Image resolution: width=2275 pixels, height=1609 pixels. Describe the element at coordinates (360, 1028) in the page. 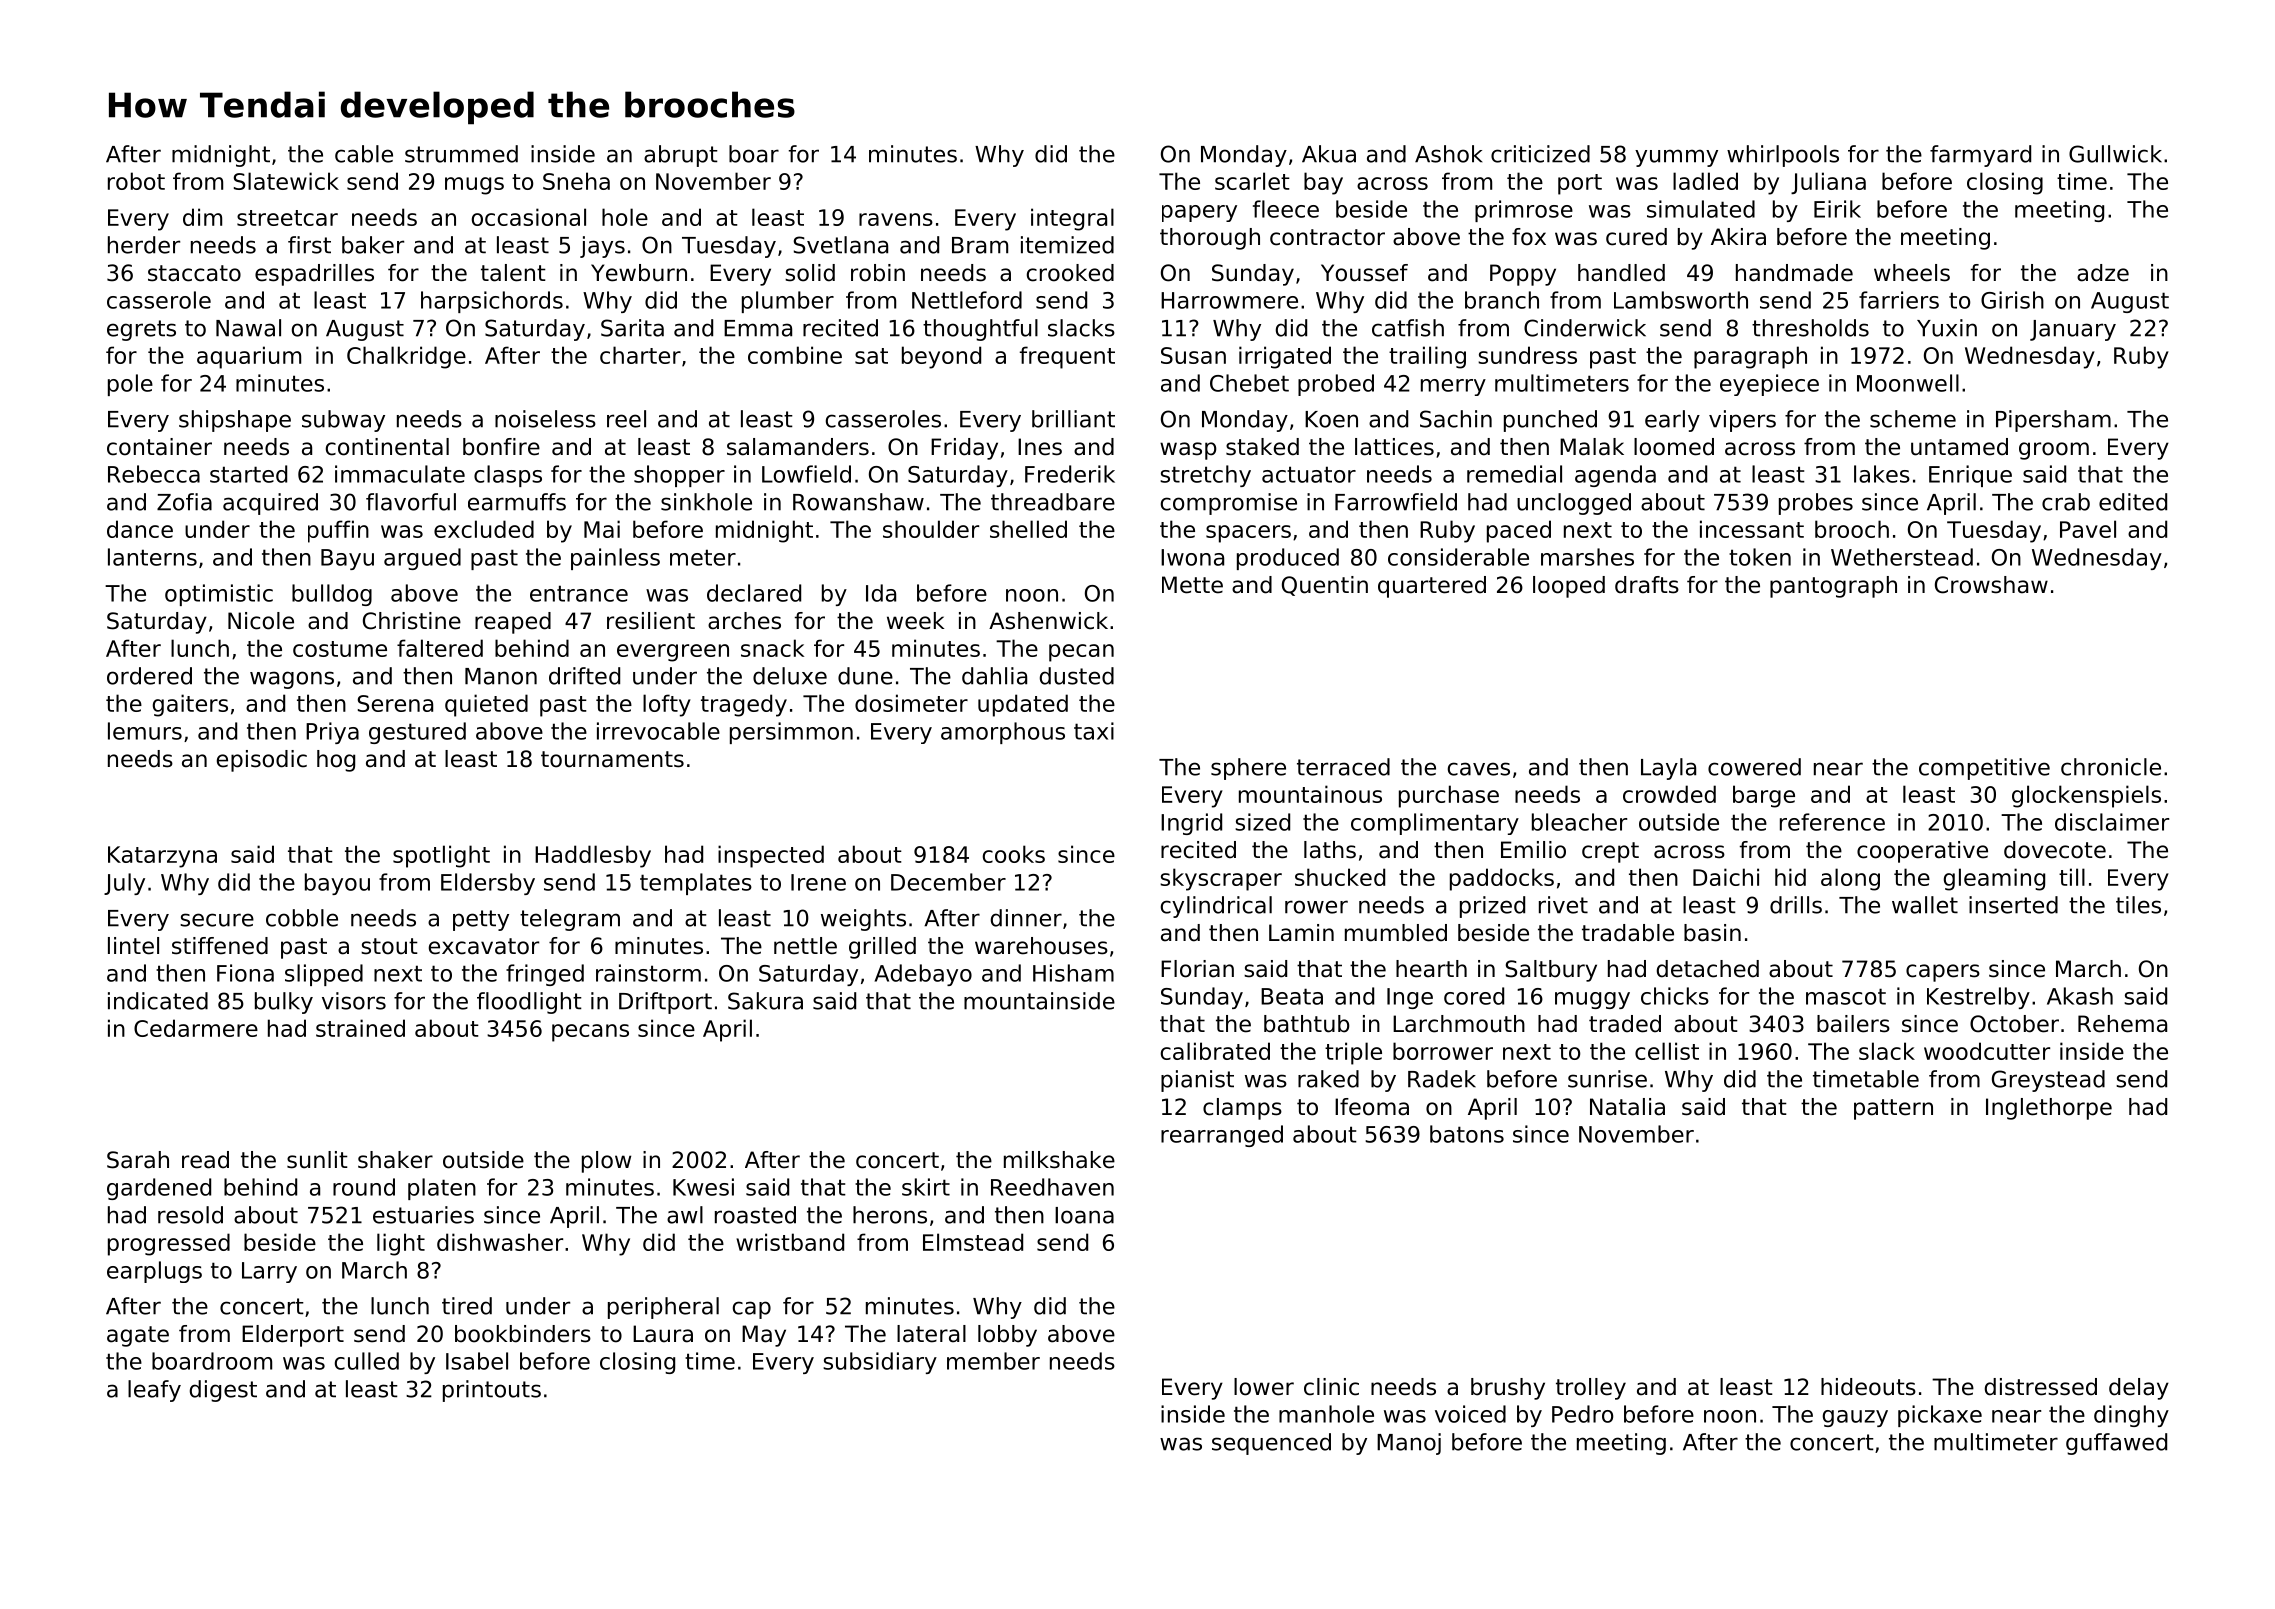

I see `strained` at that location.
